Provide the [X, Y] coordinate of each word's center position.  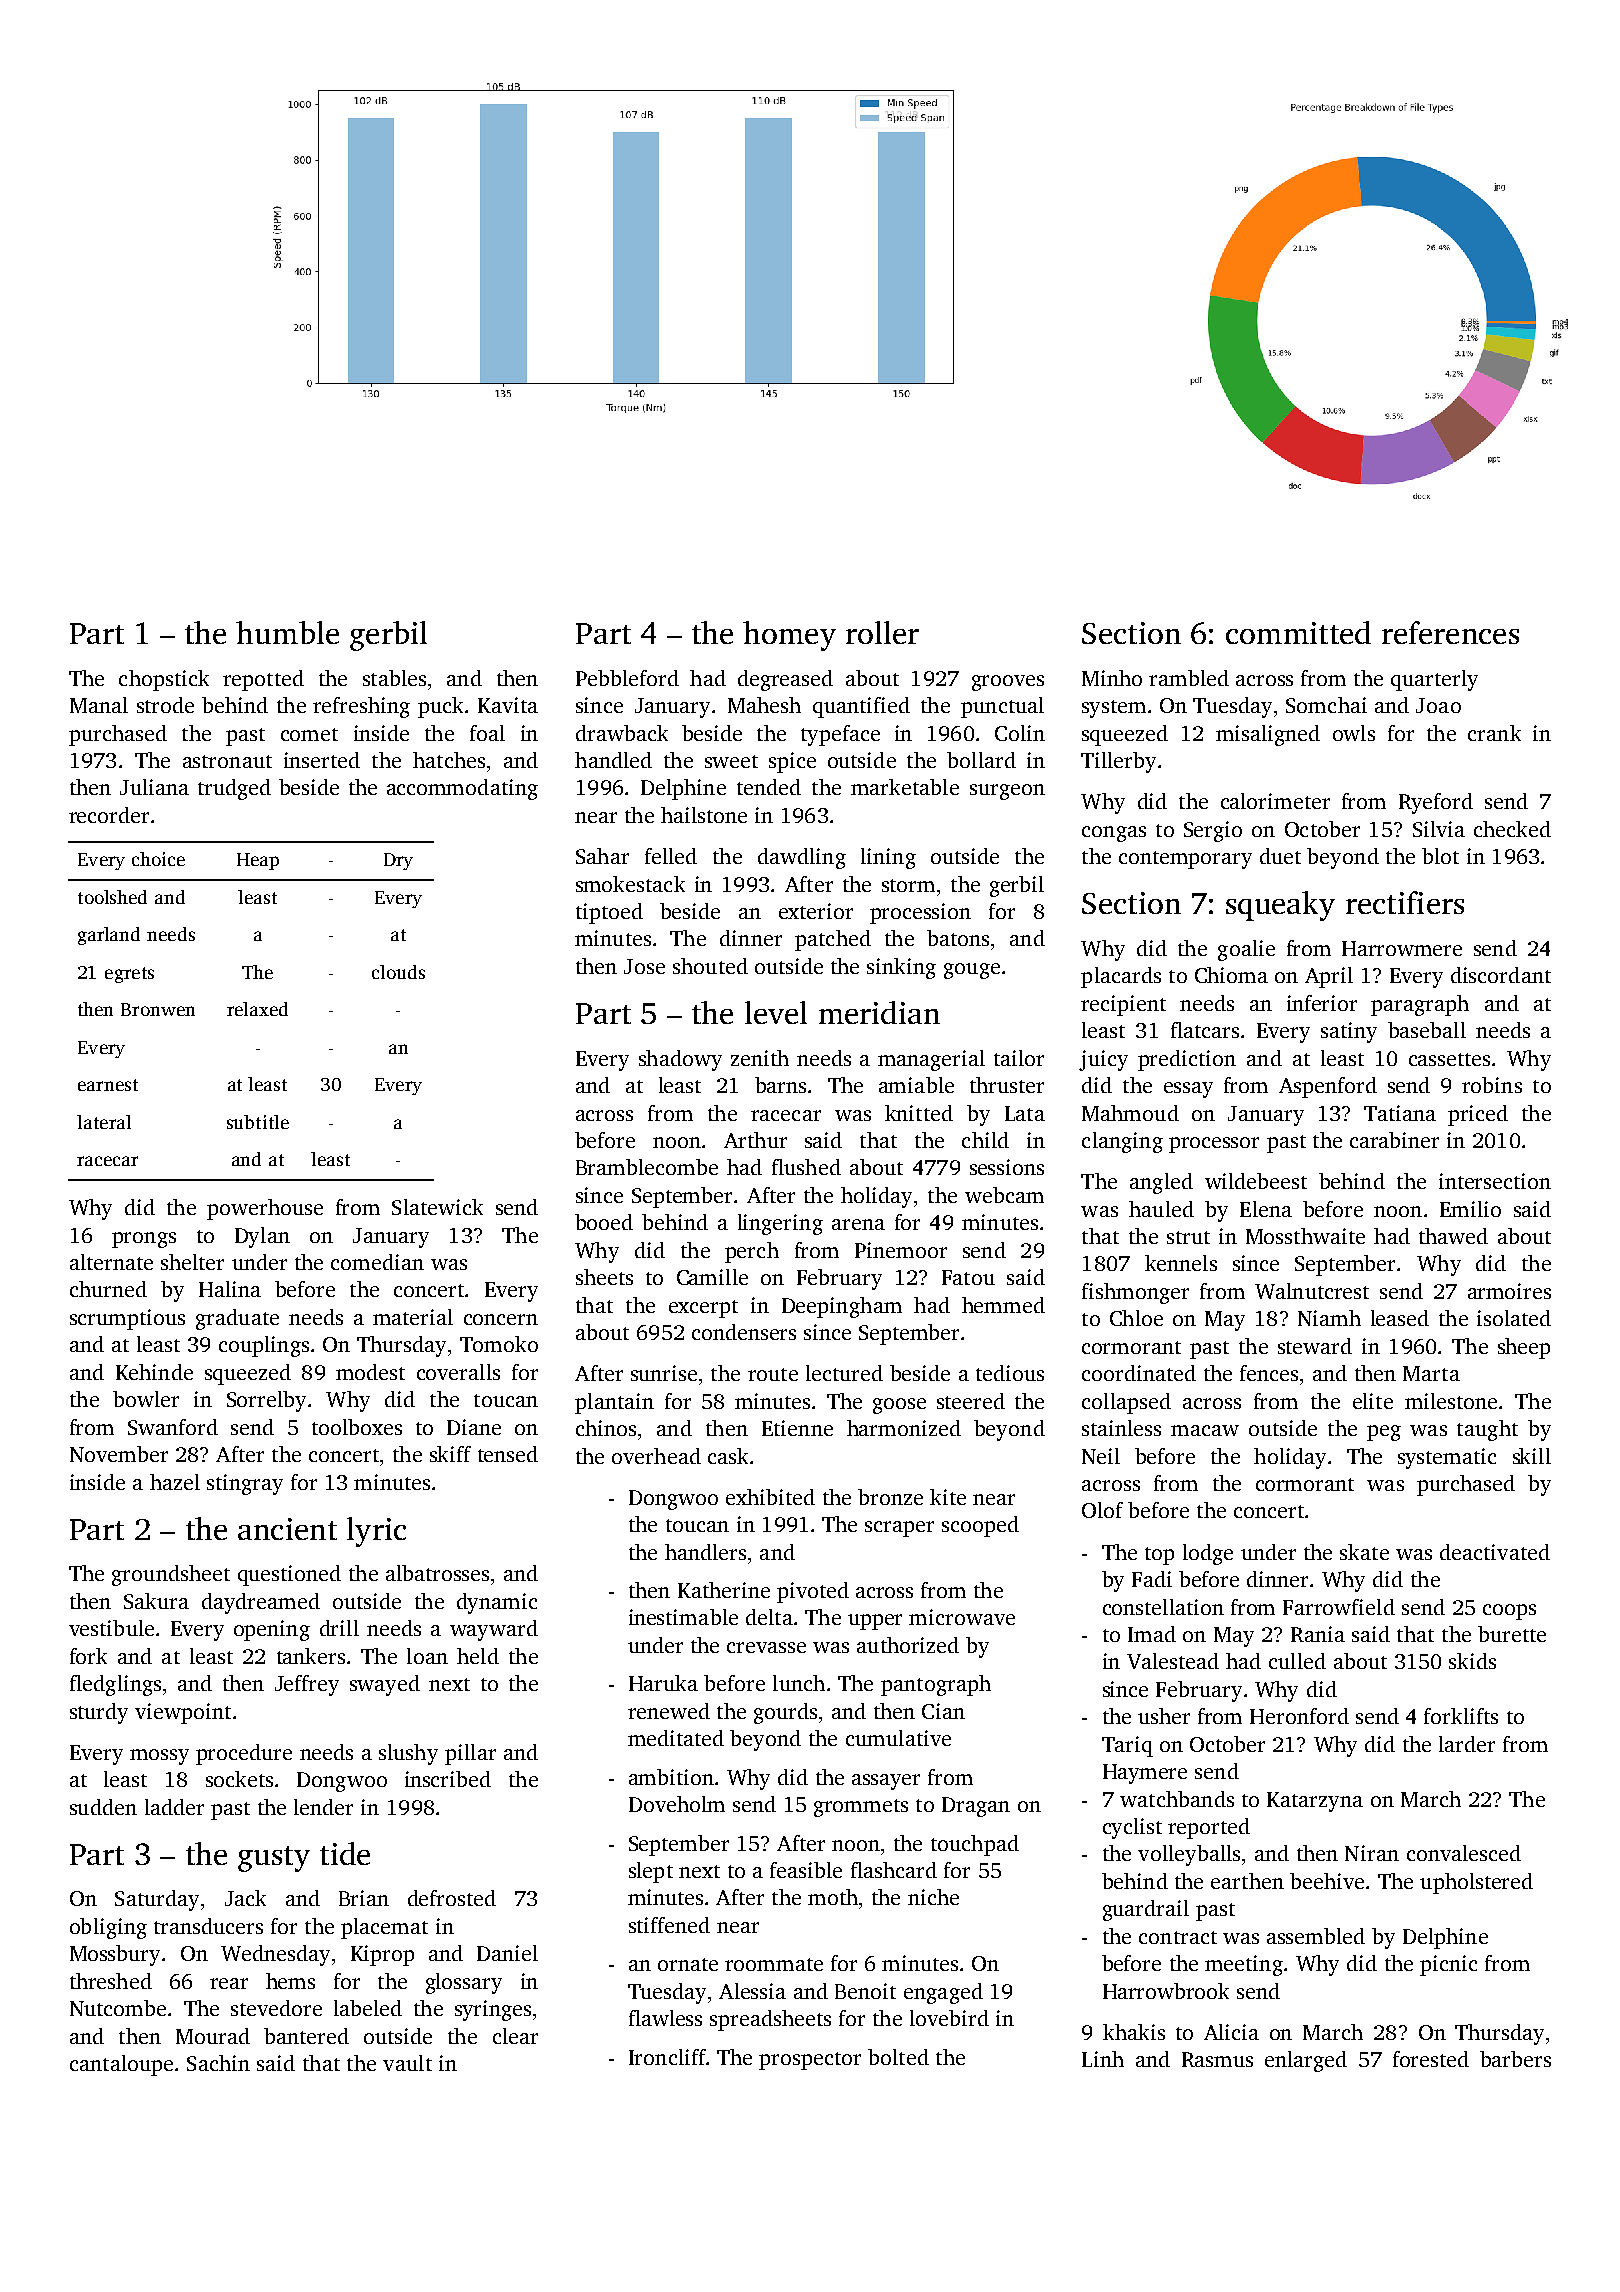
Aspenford [1328, 1087]
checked [1512, 829]
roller [882, 632]
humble [287, 632]
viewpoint [183, 1713]
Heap [258, 861]
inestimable [683, 1617]
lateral [104, 1122]
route [773, 1374]
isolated [1514, 1318]
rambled [1189, 678]
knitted [919, 1113]
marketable [905, 787]
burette [1512, 1634]
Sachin [218, 2063]
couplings [264, 1346]
